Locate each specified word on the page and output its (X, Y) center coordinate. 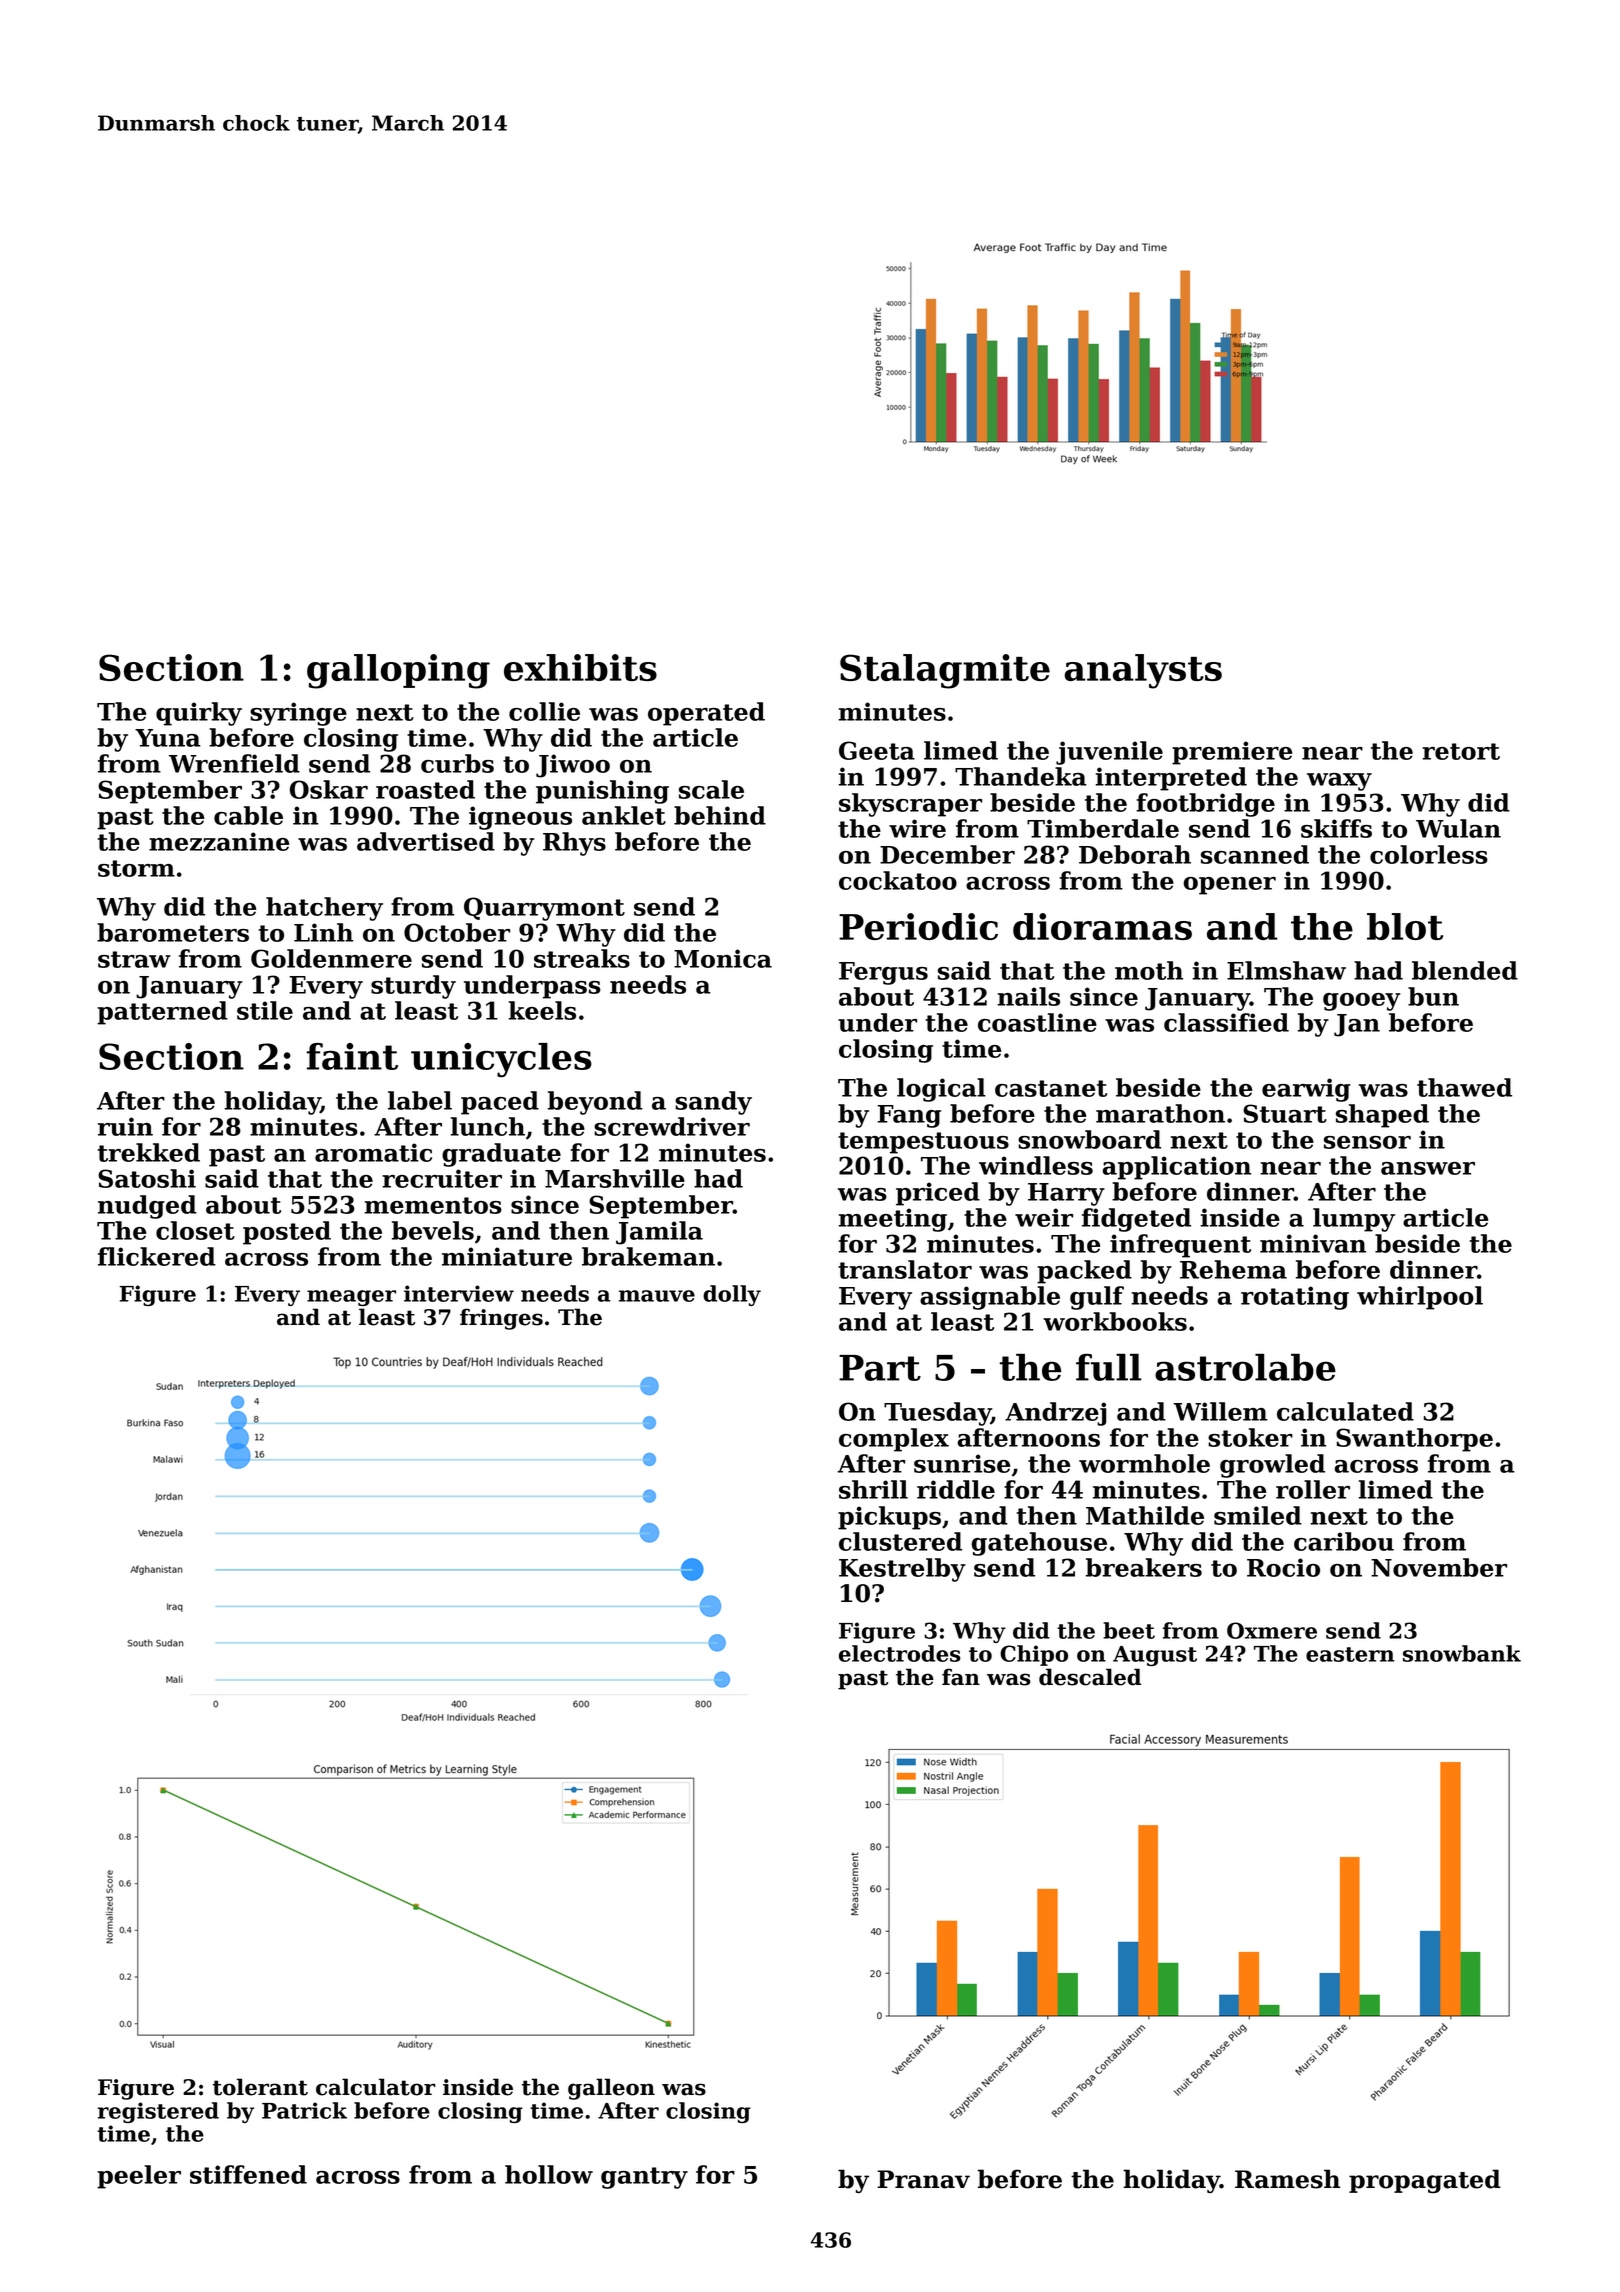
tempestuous (923, 1143)
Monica (723, 958)
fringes (501, 1319)
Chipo (1034, 1655)
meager (351, 1298)
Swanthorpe (1414, 1440)
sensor (1367, 1142)
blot (1405, 926)
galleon (611, 2089)
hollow (549, 2174)
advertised (426, 841)
